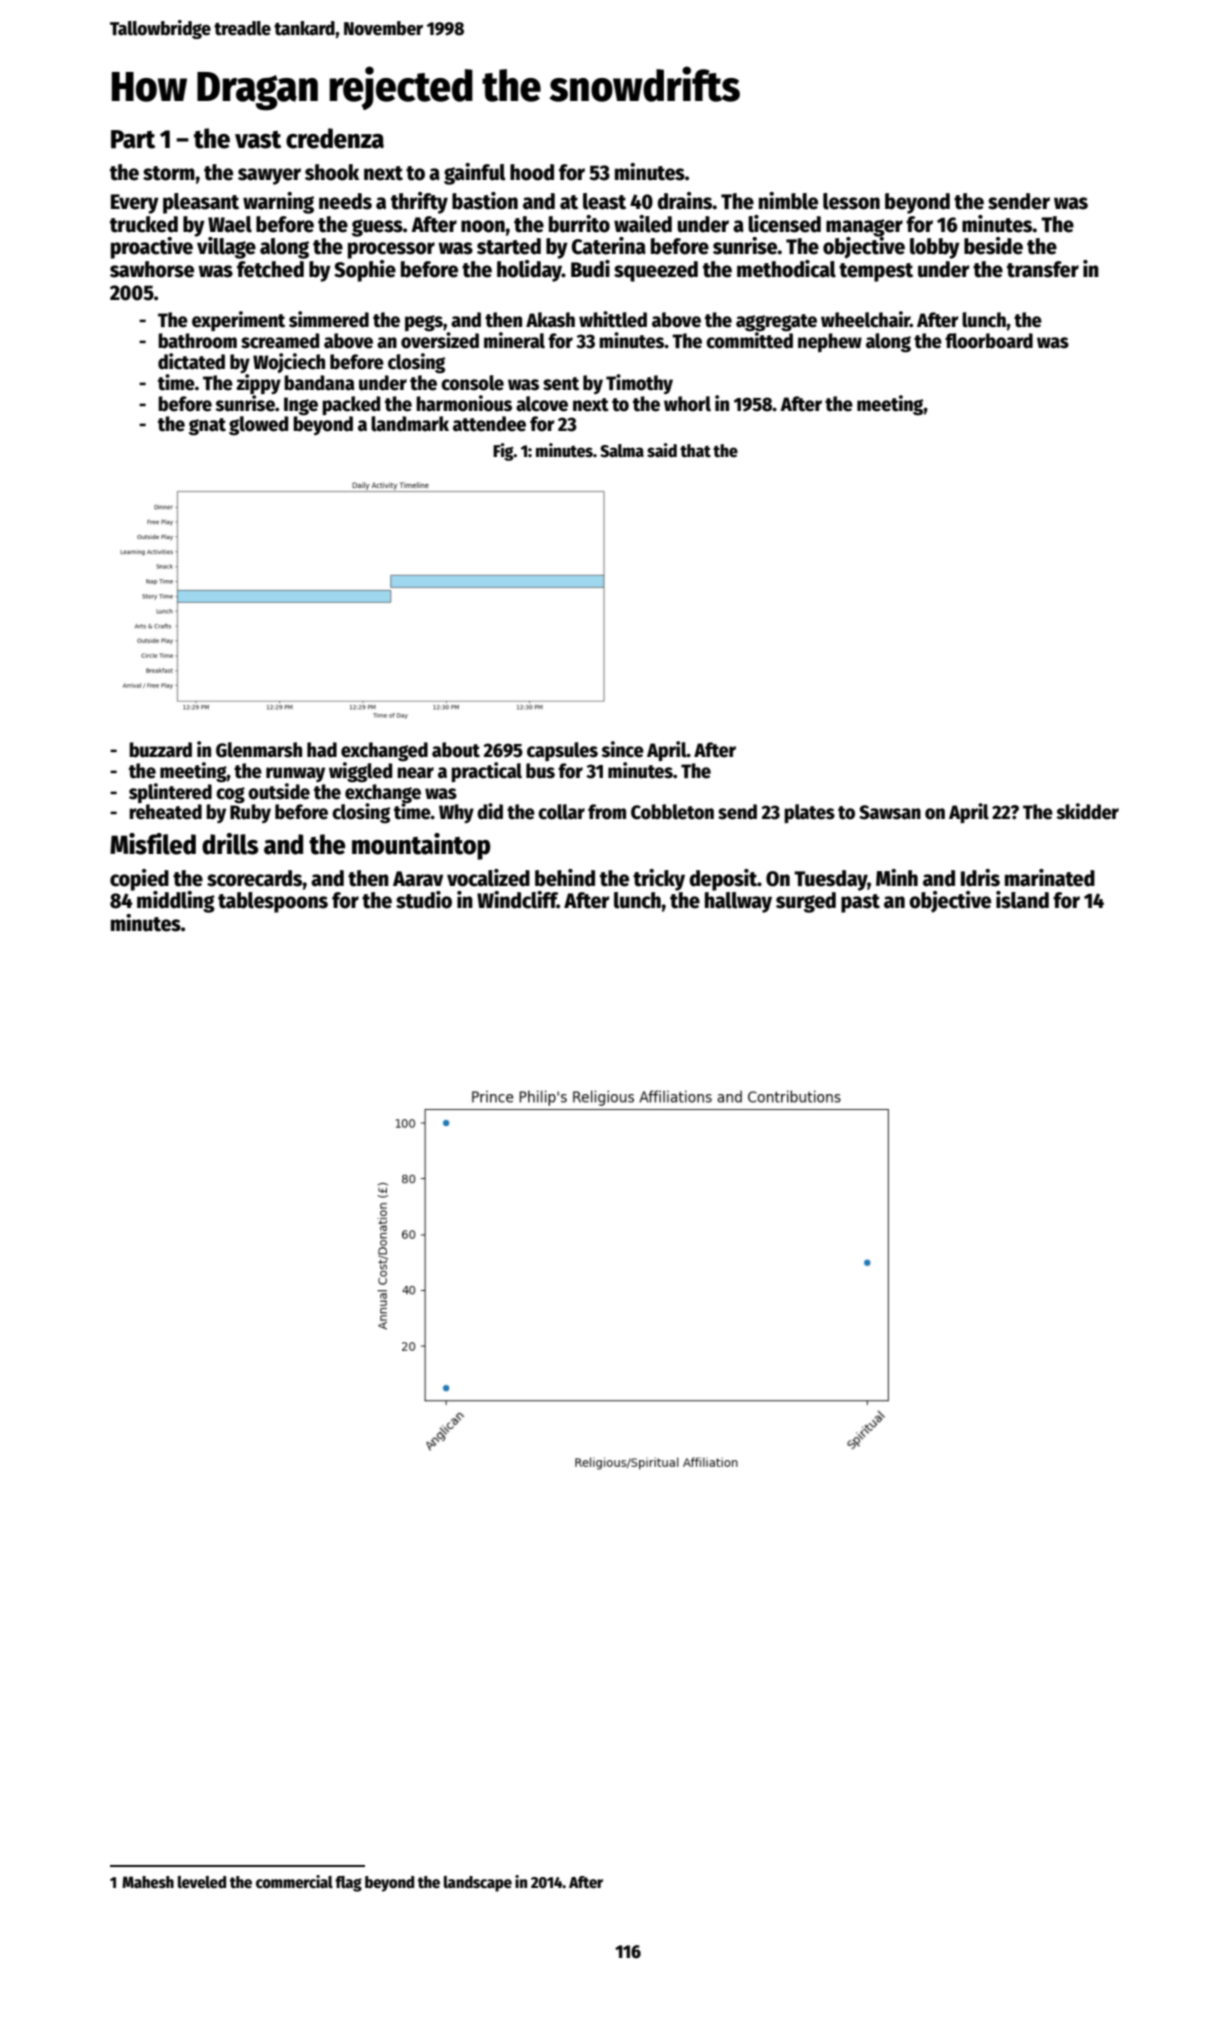 Image resolution: width=1231 pixels, height=2028 pixels. Describe the element at coordinates (613, 319) in the image. I see `whittled` at that location.
